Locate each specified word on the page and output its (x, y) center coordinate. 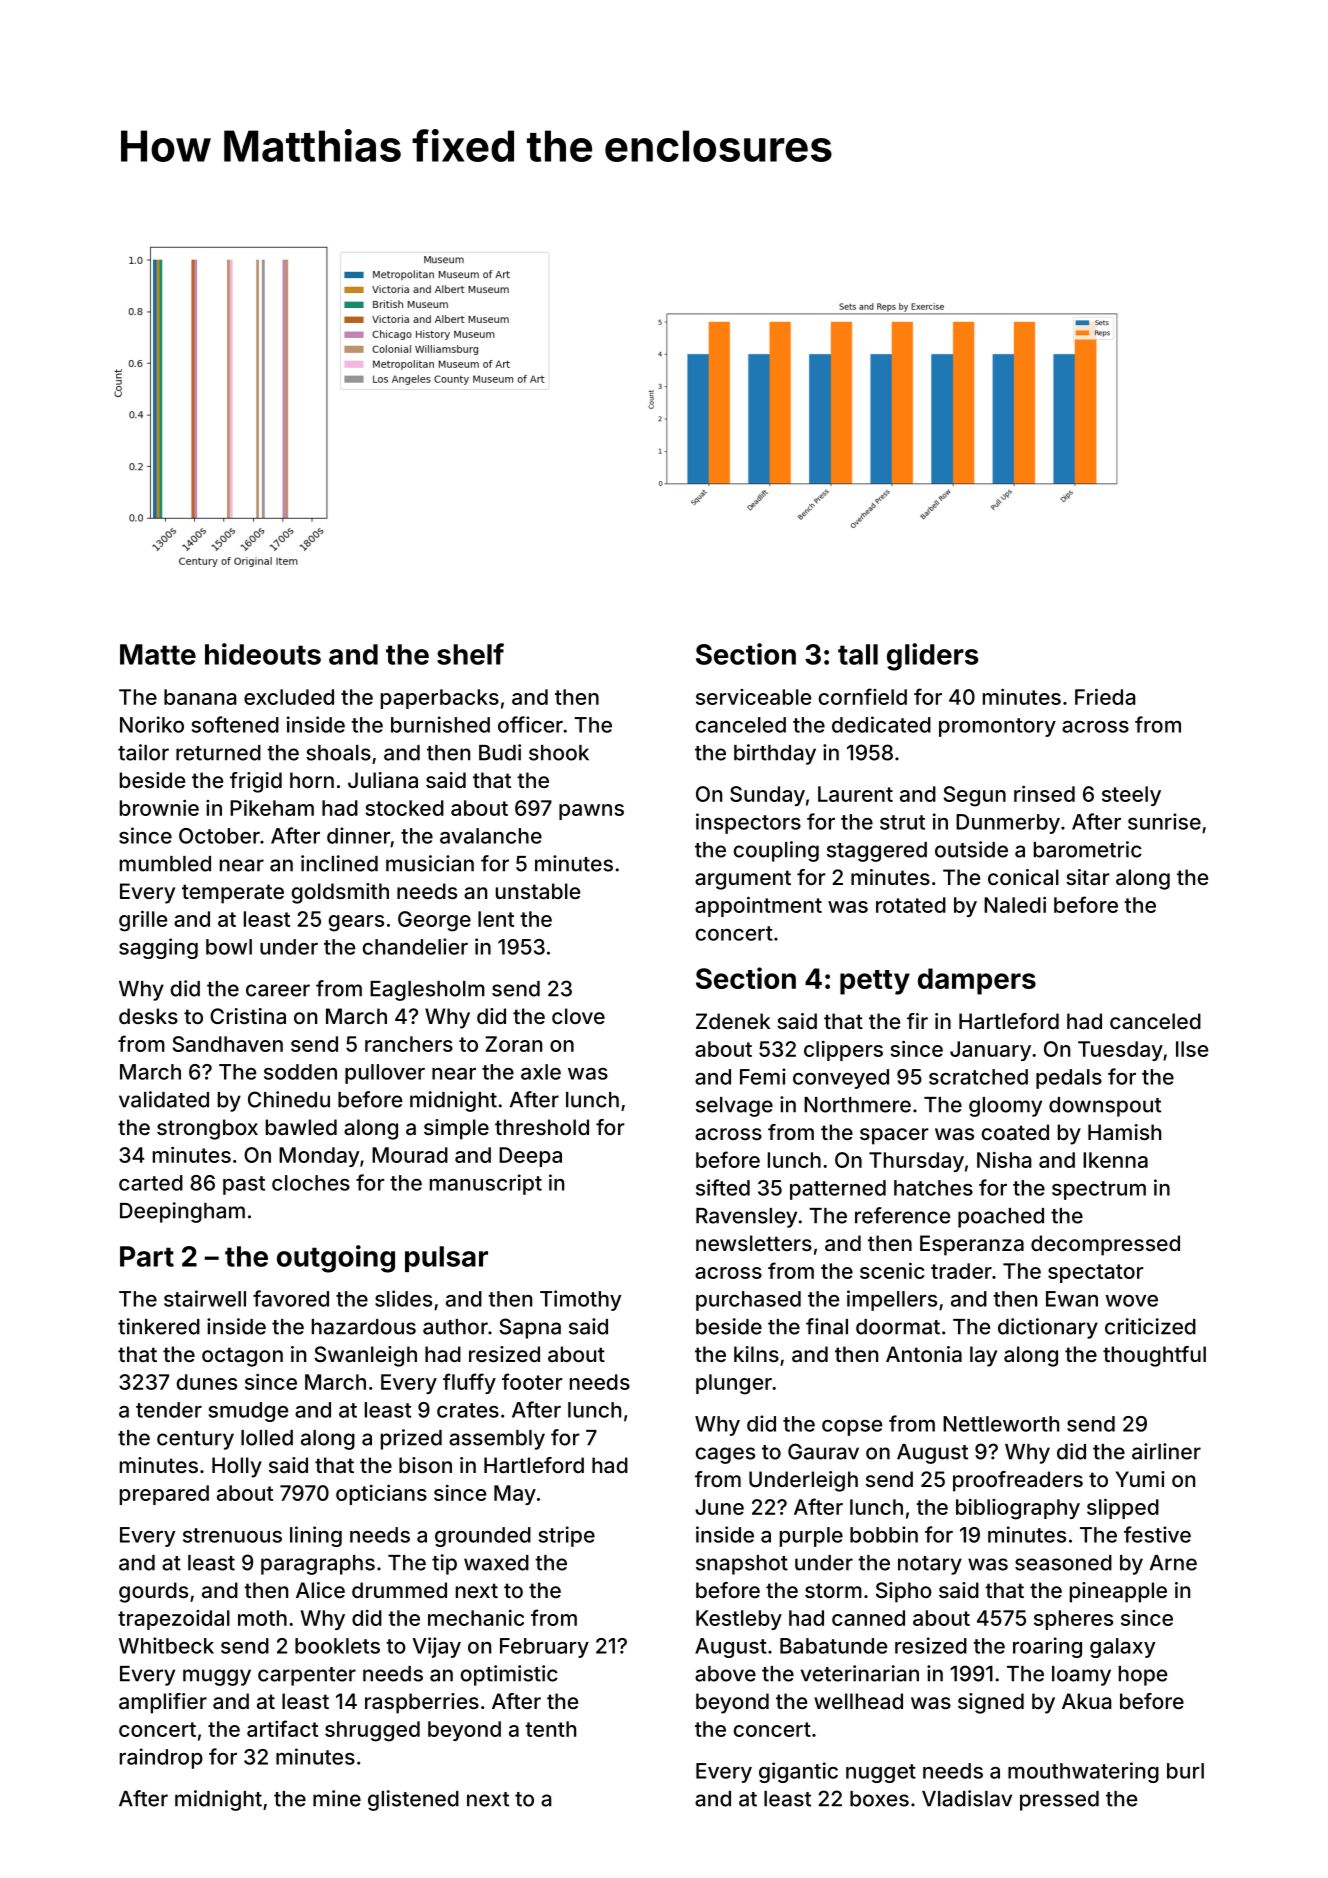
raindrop (161, 1758)
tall (858, 654)
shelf (470, 654)
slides (403, 1298)
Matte (158, 654)
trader (961, 1271)
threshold (542, 1127)
